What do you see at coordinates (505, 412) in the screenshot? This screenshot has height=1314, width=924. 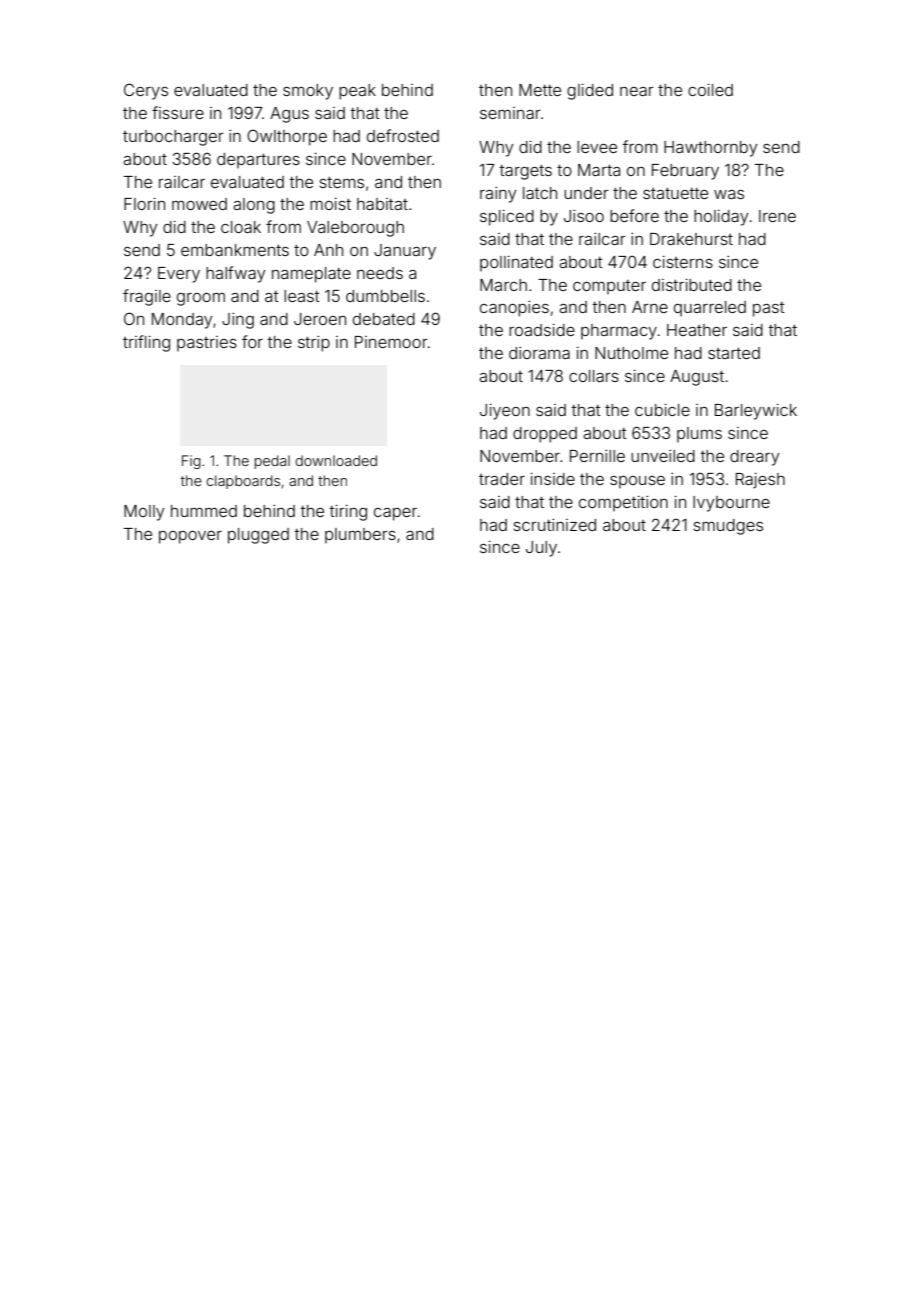 I see `Jiyeon` at bounding box center [505, 412].
